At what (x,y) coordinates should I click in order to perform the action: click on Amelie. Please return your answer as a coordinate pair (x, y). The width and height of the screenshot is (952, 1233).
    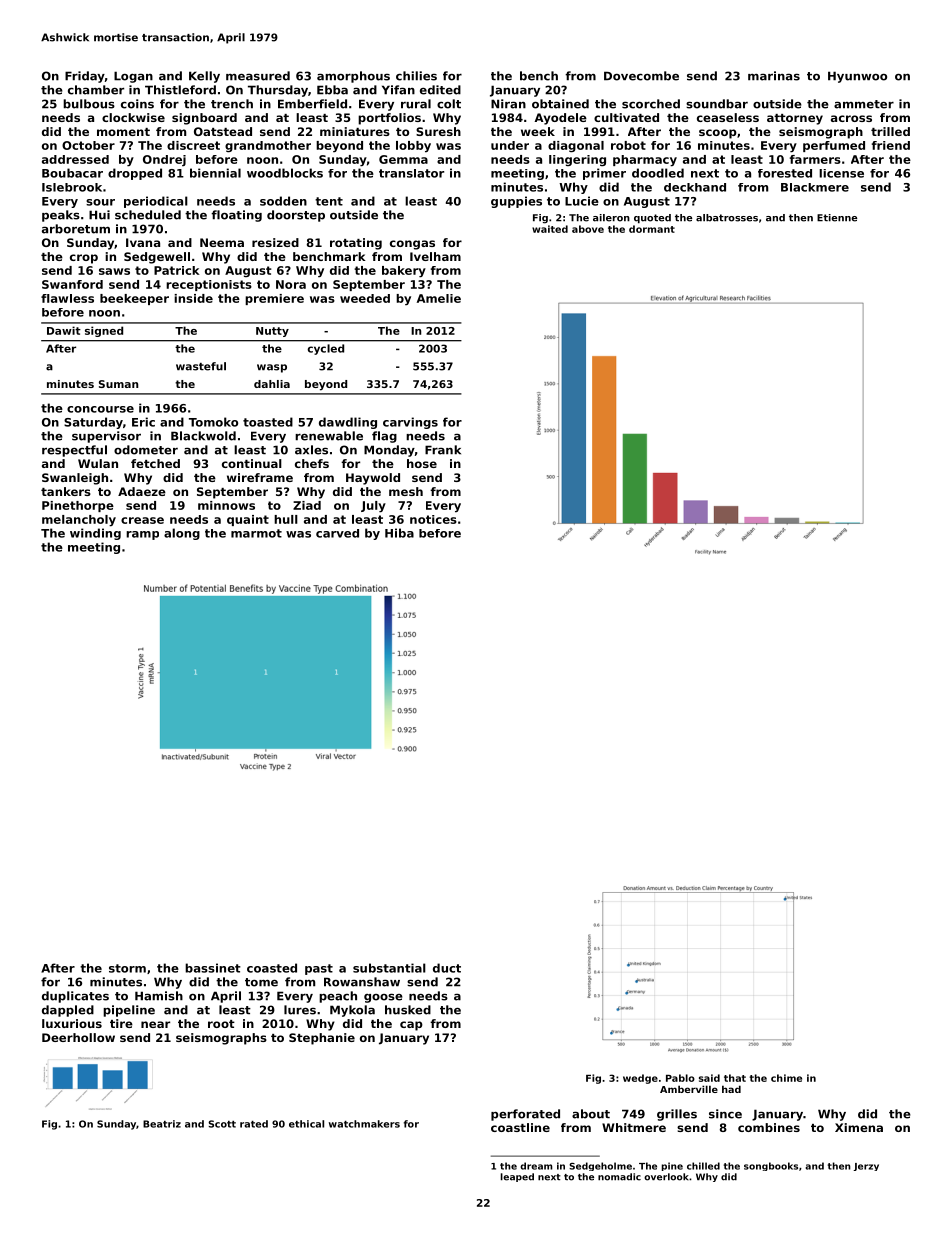
    Looking at the image, I should click on (439, 298).
